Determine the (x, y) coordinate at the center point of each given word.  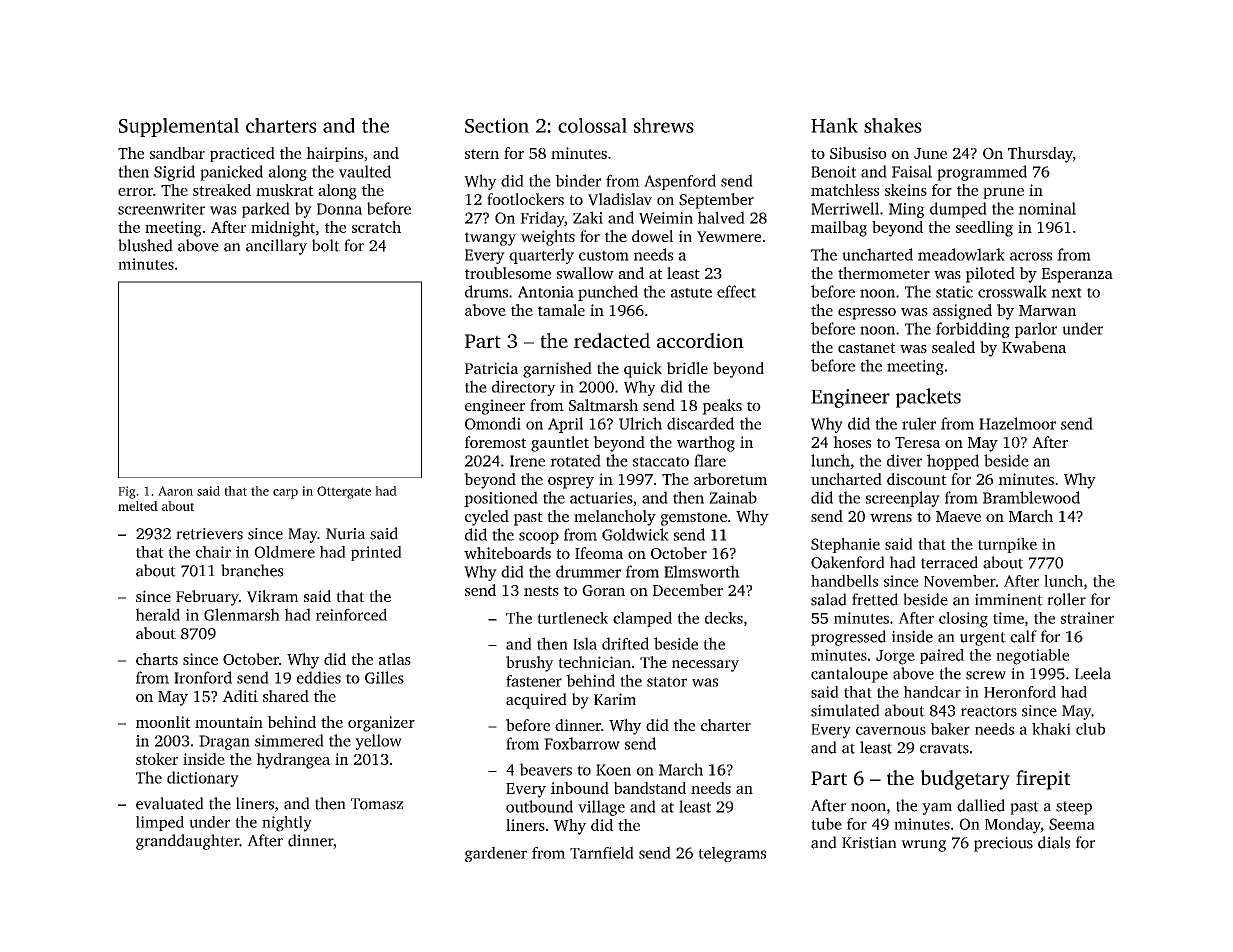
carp (285, 494)
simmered (289, 740)
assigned (962, 312)
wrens (891, 518)
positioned (501, 499)
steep (1074, 808)
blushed (145, 245)
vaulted (365, 171)
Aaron (175, 491)
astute (691, 293)
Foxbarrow (582, 743)
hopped (953, 462)
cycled (487, 518)
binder (578, 180)
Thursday (1040, 155)
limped (160, 823)
